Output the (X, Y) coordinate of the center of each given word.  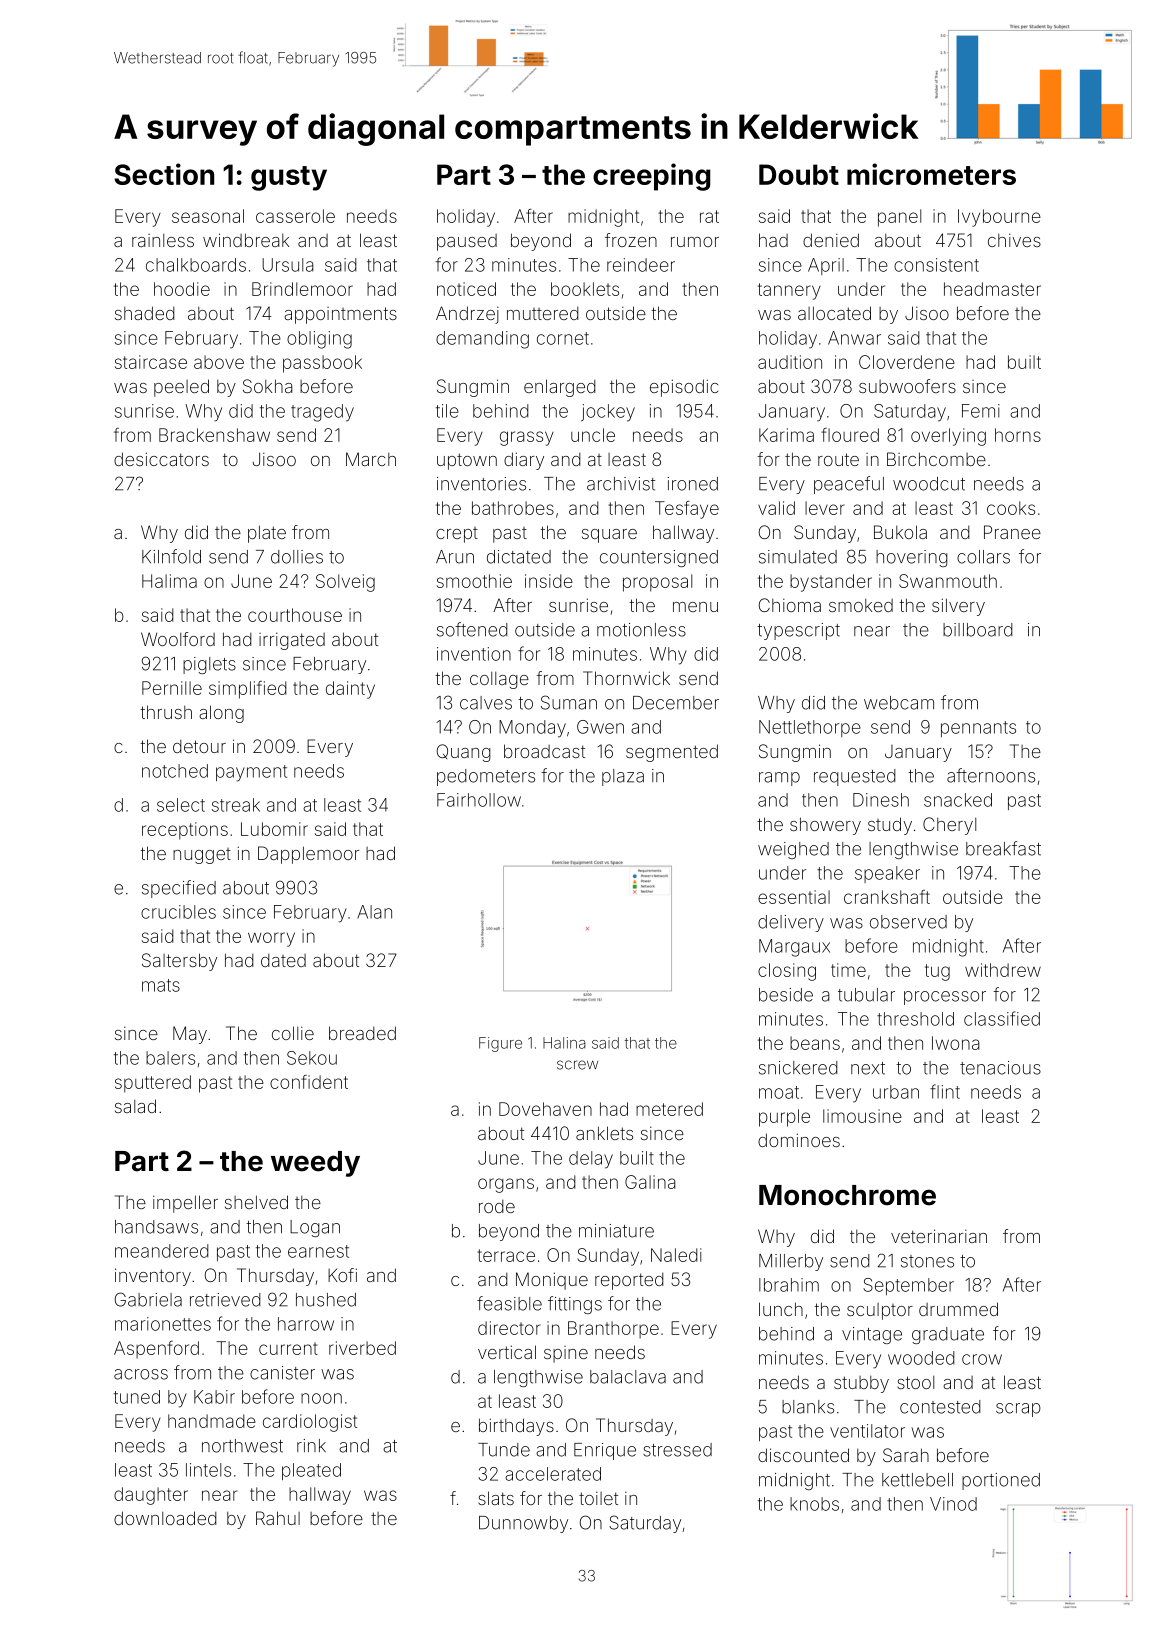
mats (161, 985)
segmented (672, 753)
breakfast (1003, 848)
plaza (623, 777)
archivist (621, 484)
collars (983, 557)
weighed (793, 850)
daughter (151, 1496)
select (181, 805)
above (219, 362)
